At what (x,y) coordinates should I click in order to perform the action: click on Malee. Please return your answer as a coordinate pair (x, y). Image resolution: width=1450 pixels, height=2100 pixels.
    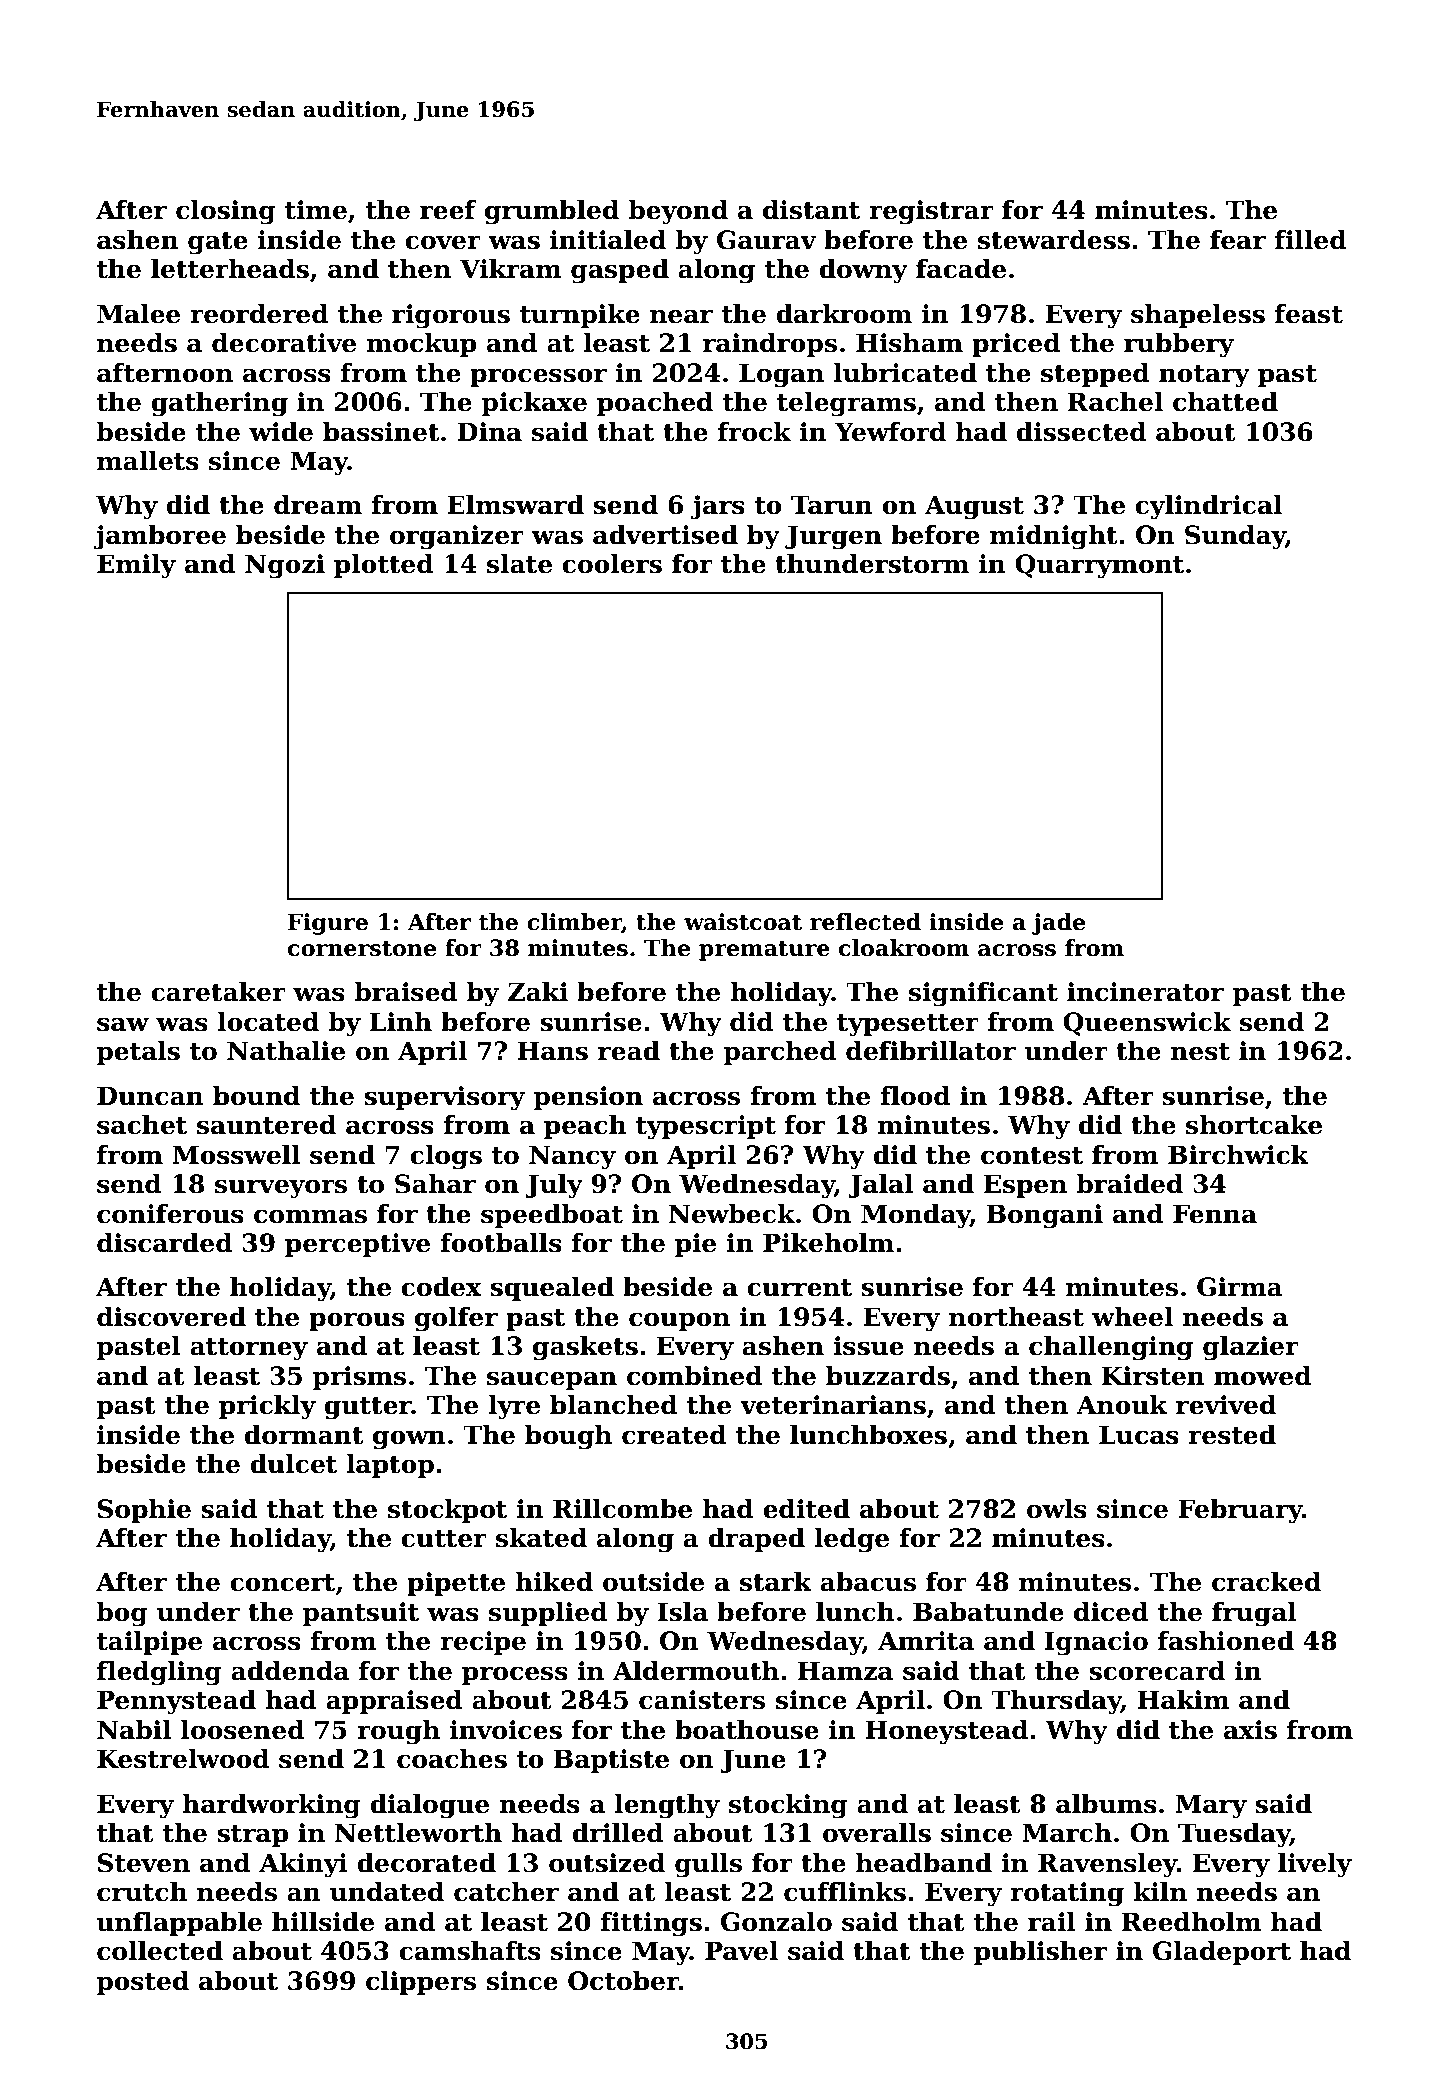
    Looking at the image, I should click on (138, 314).
